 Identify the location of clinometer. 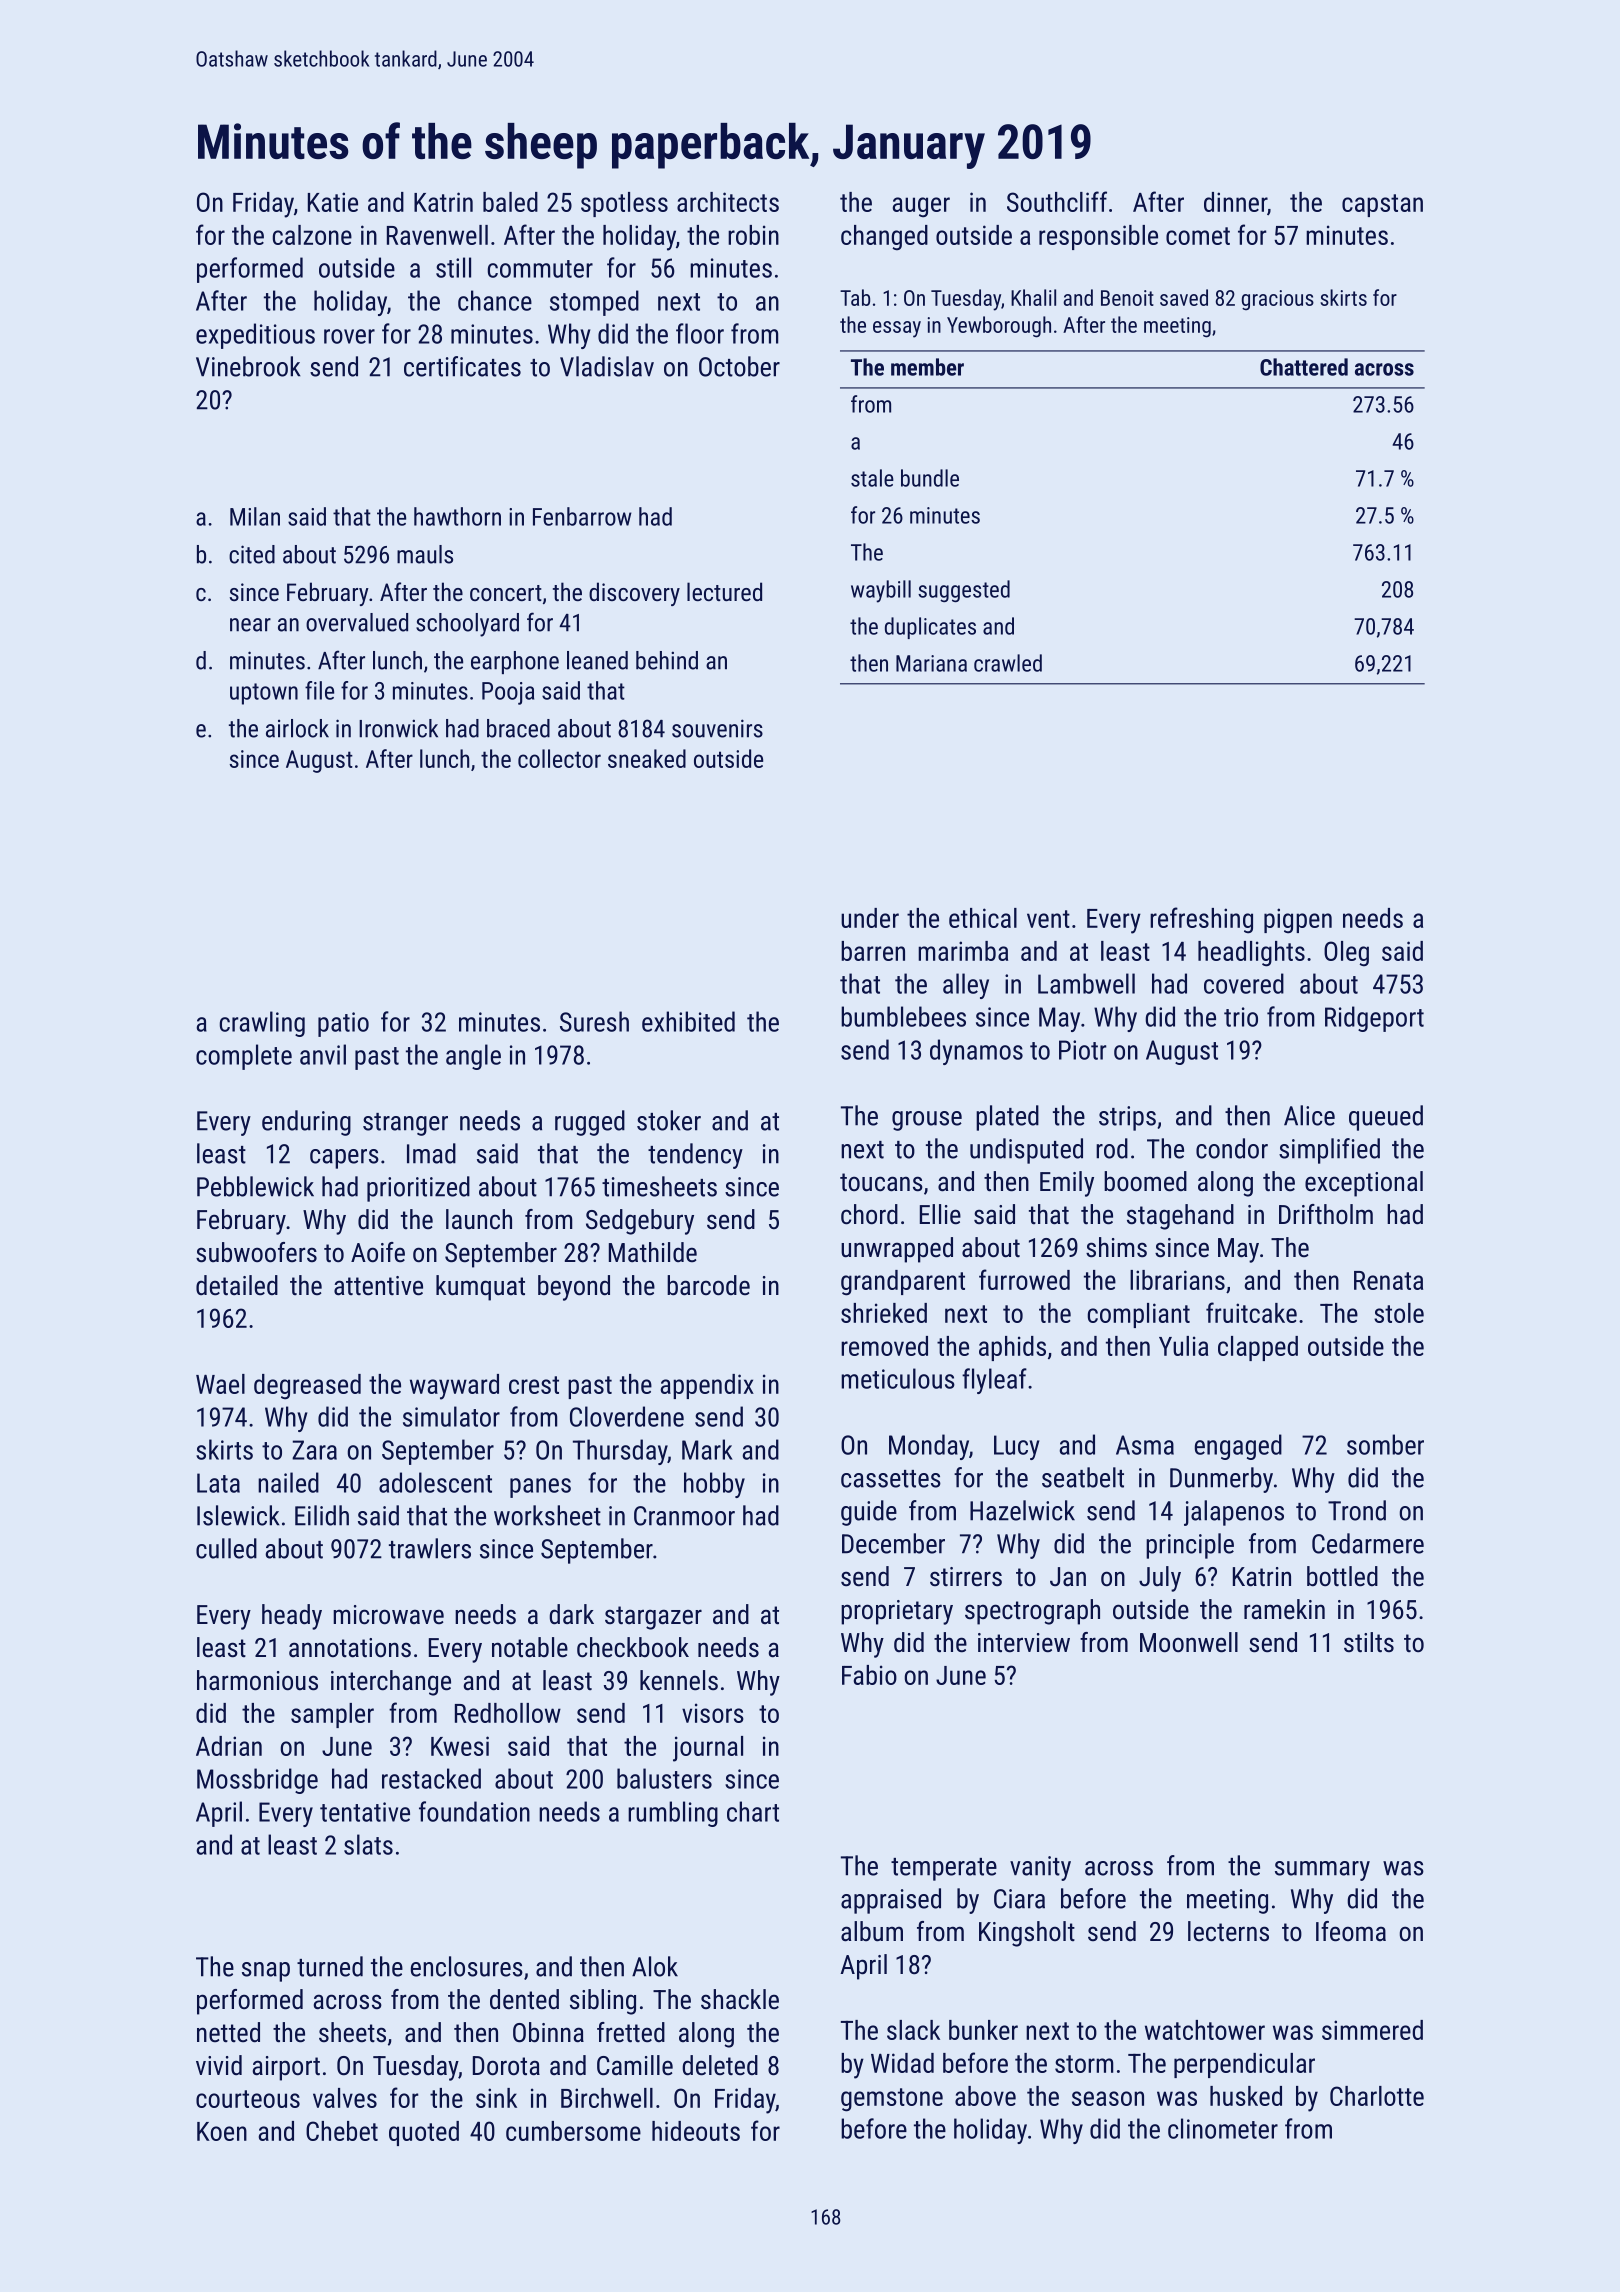
(1223, 2128).
